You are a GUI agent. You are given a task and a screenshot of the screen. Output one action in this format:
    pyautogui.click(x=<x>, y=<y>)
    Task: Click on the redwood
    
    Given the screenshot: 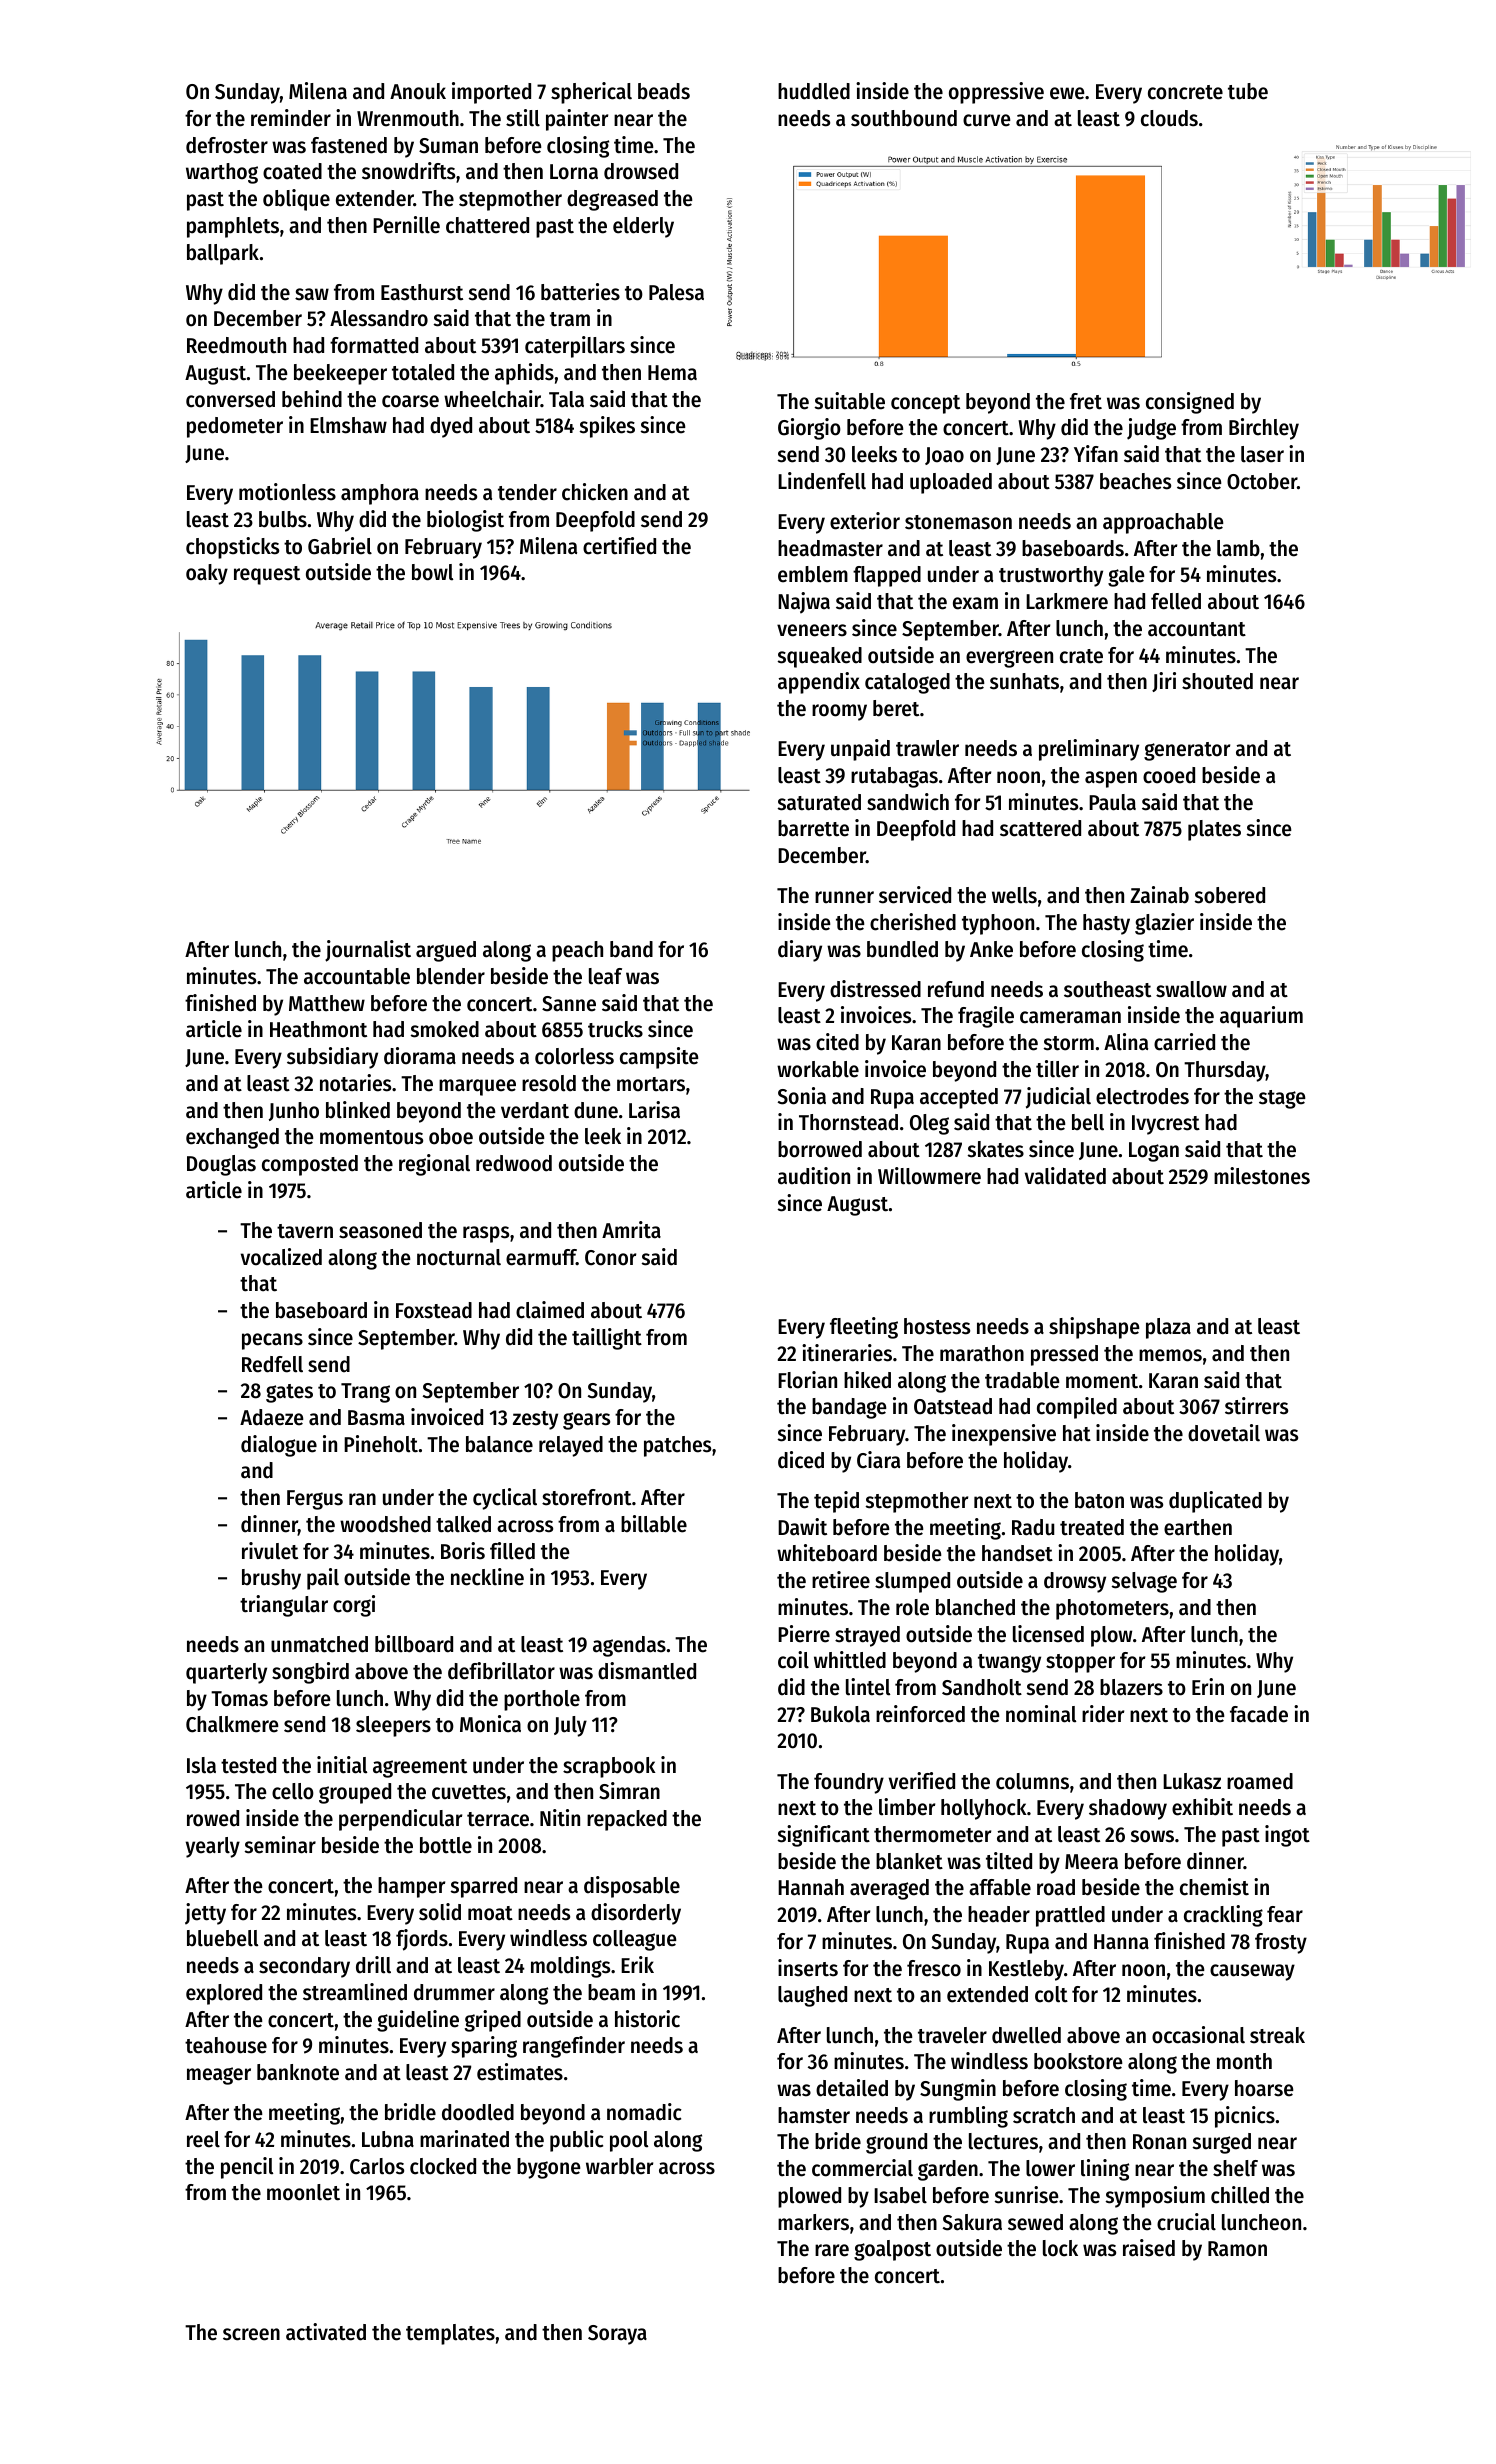 What is the action you would take?
    pyautogui.click(x=514, y=1163)
